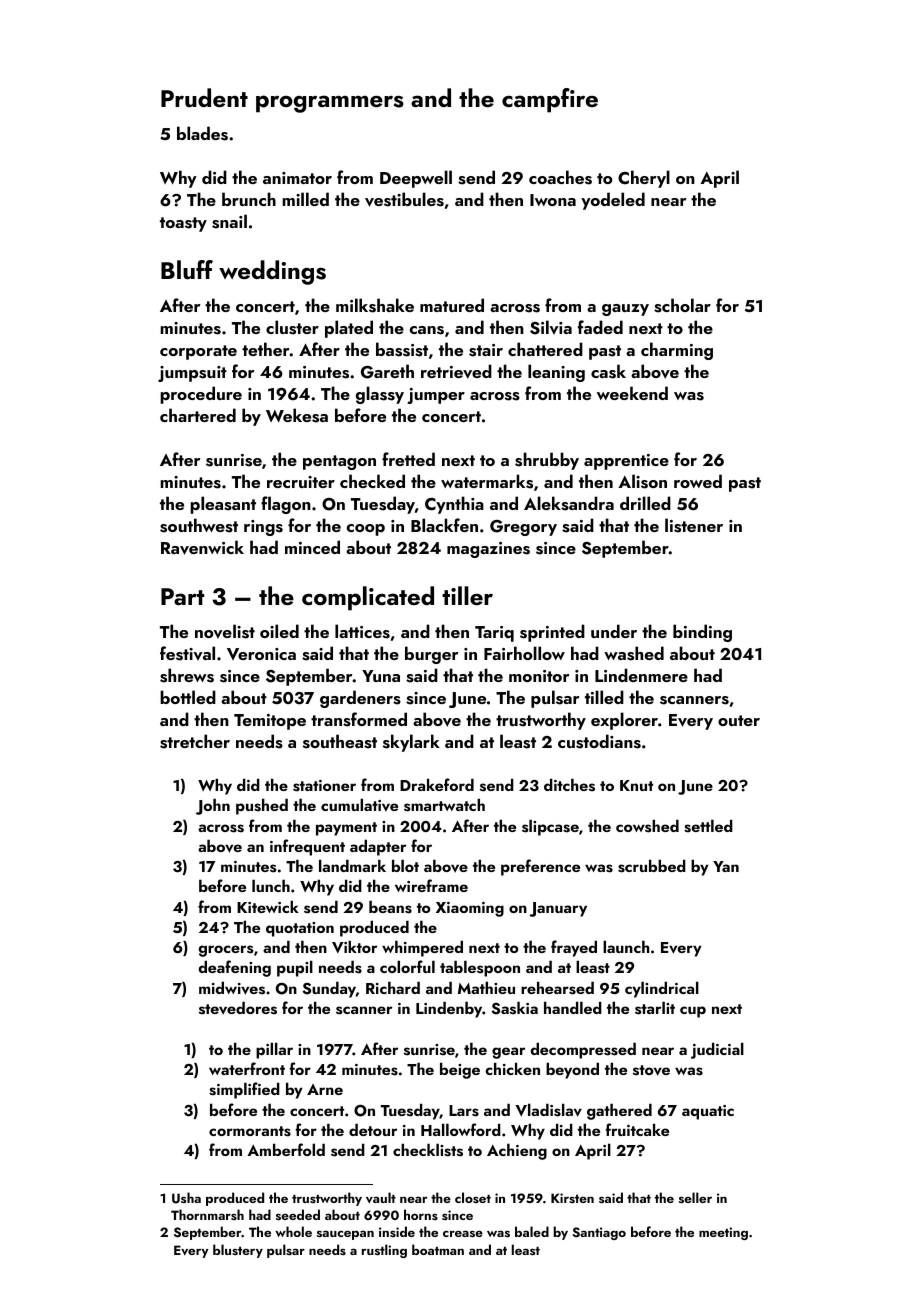 The height and width of the image is (1311, 924). I want to click on Cheryl, so click(644, 179).
